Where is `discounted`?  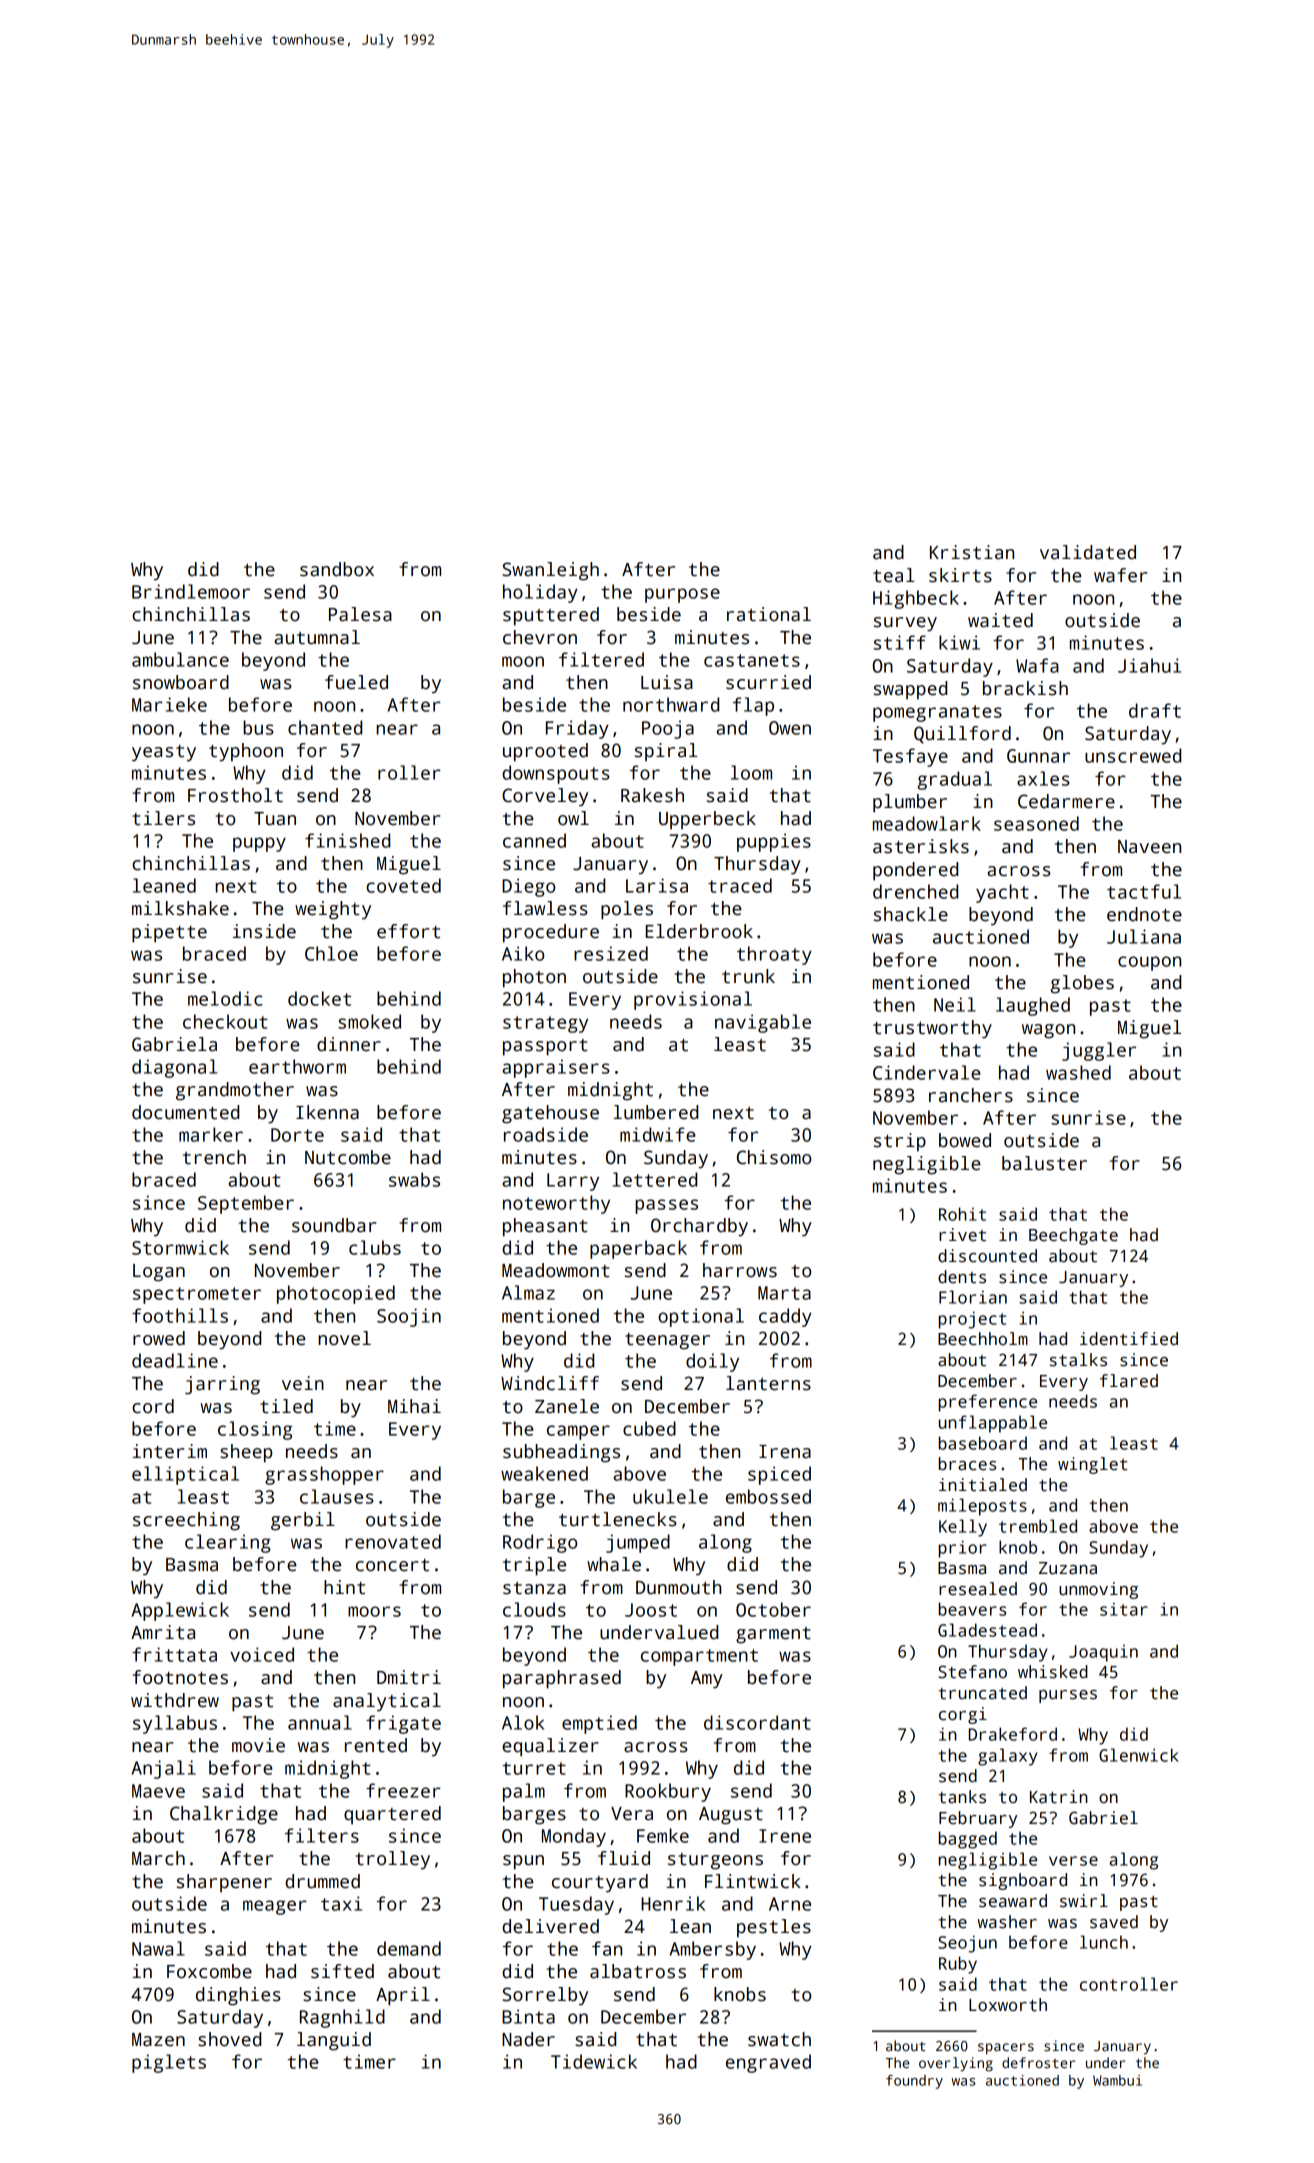 discounted is located at coordinates (987, 1256).
